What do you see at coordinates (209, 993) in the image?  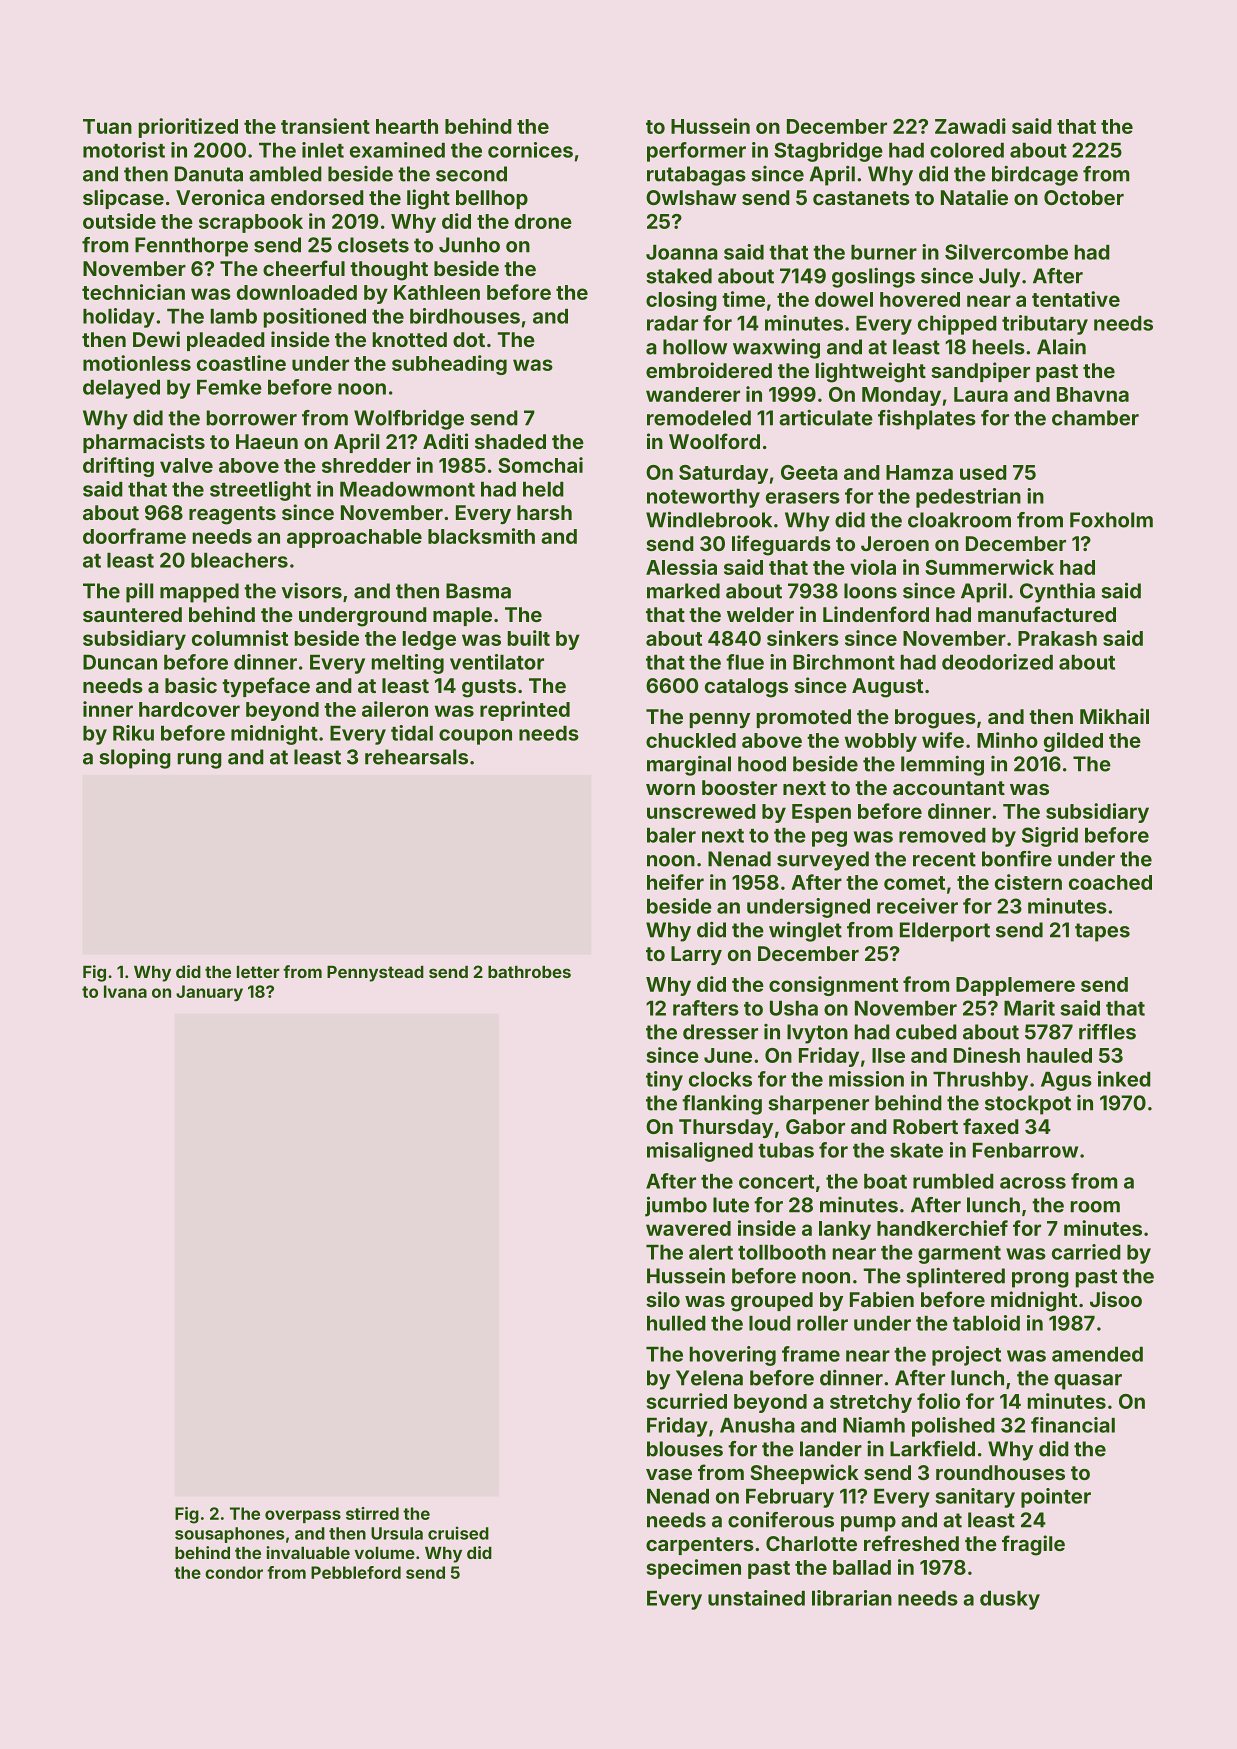 I see `January` at bounding box center [209, 993].
